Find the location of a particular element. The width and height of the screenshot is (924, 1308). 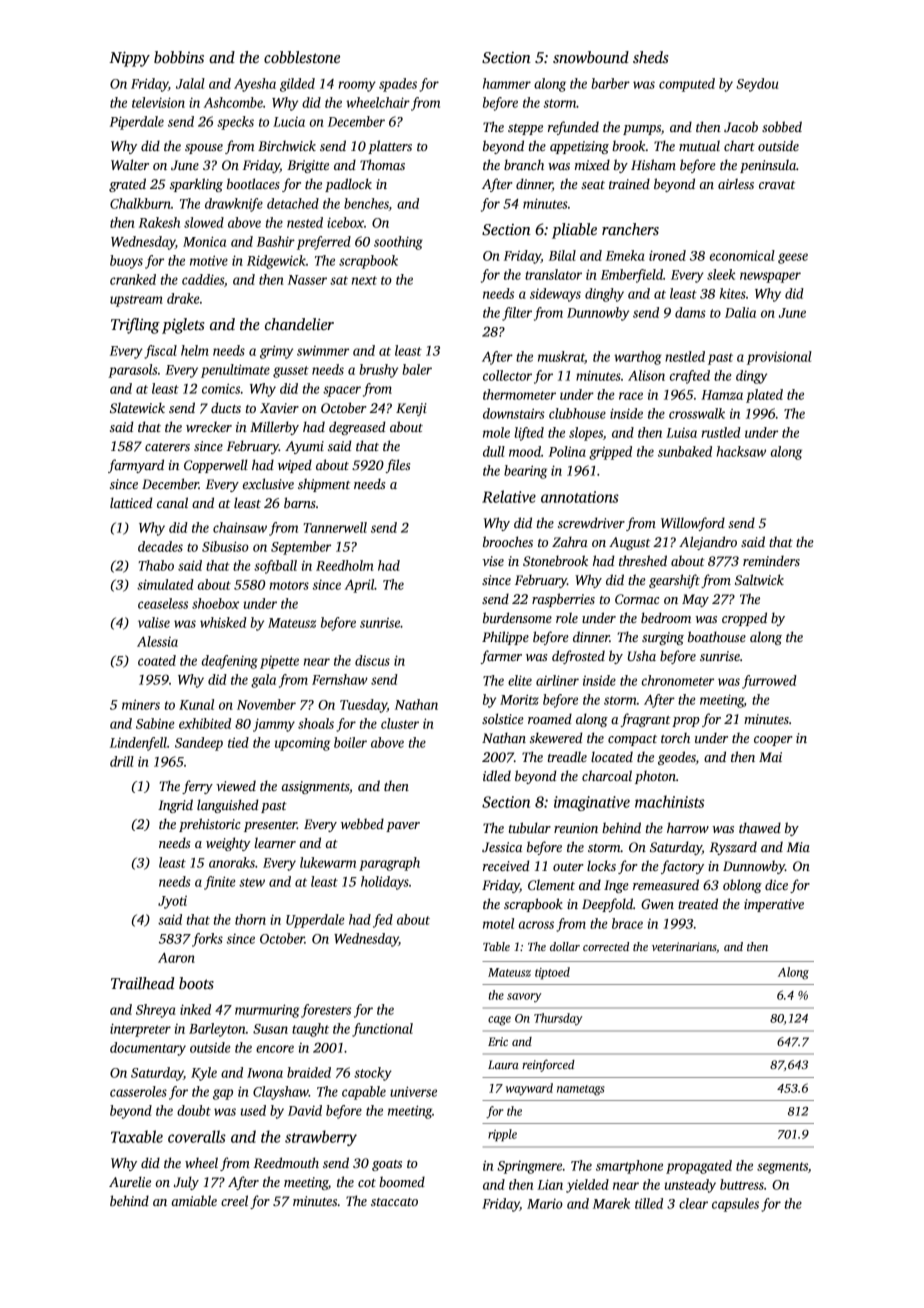

latticed is located at coordinates (131, 502).
